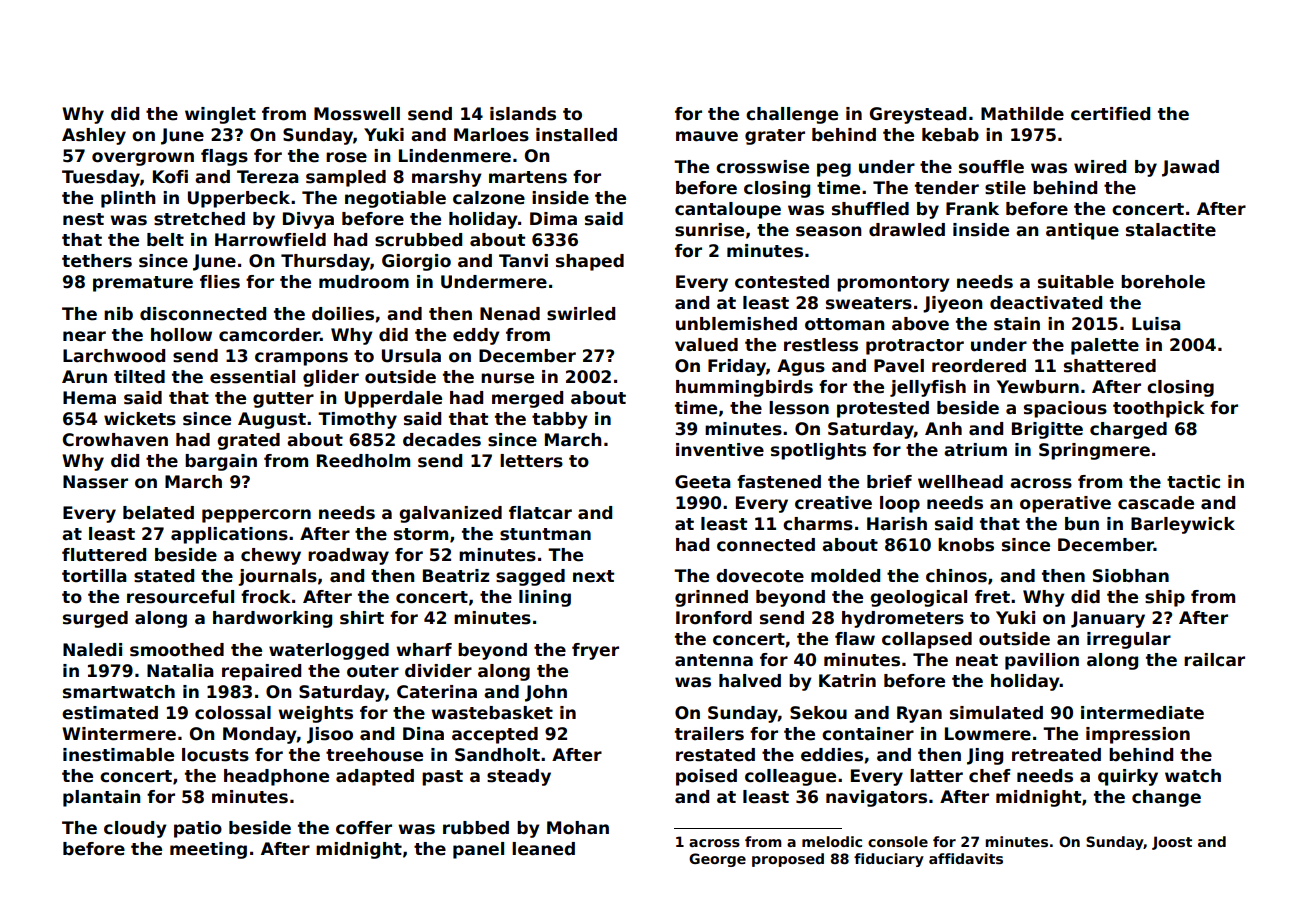 This page has width=1308, height=924. What do you see at coordinates (140, 419) in the page?
I see `wickets` at bounding box center [140, 419].
